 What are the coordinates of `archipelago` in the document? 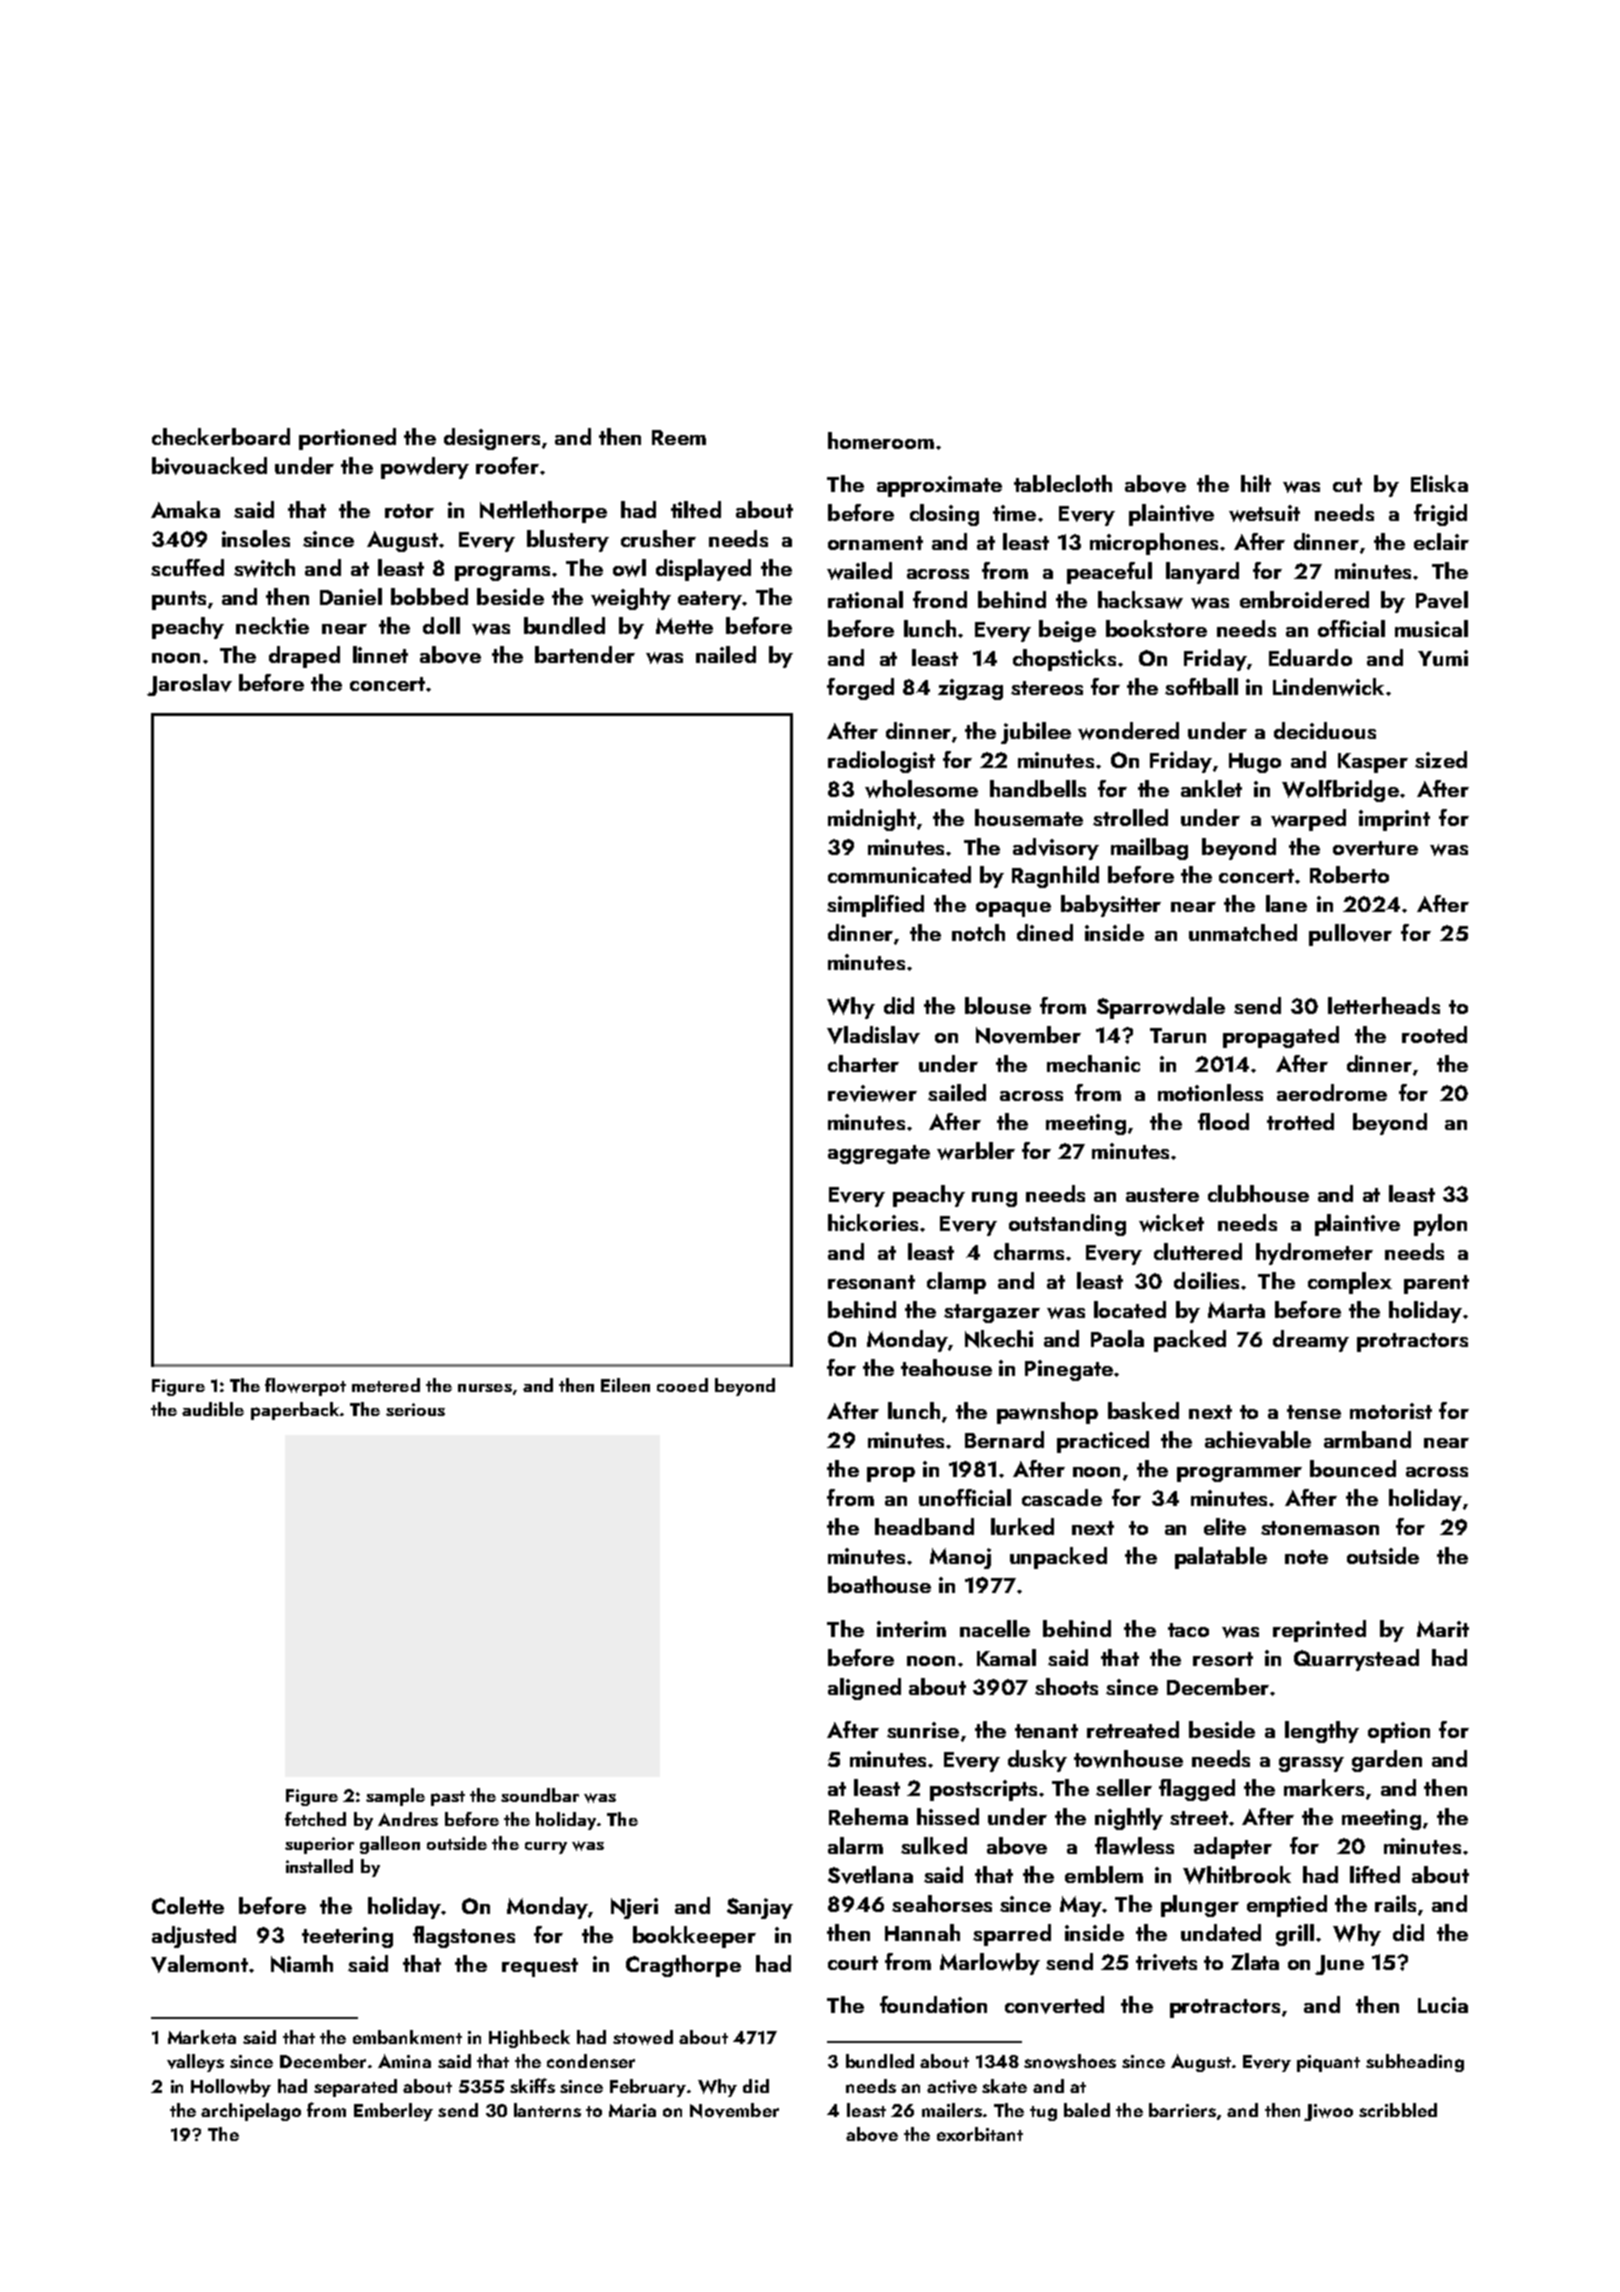 It's located at (251, 2112).
